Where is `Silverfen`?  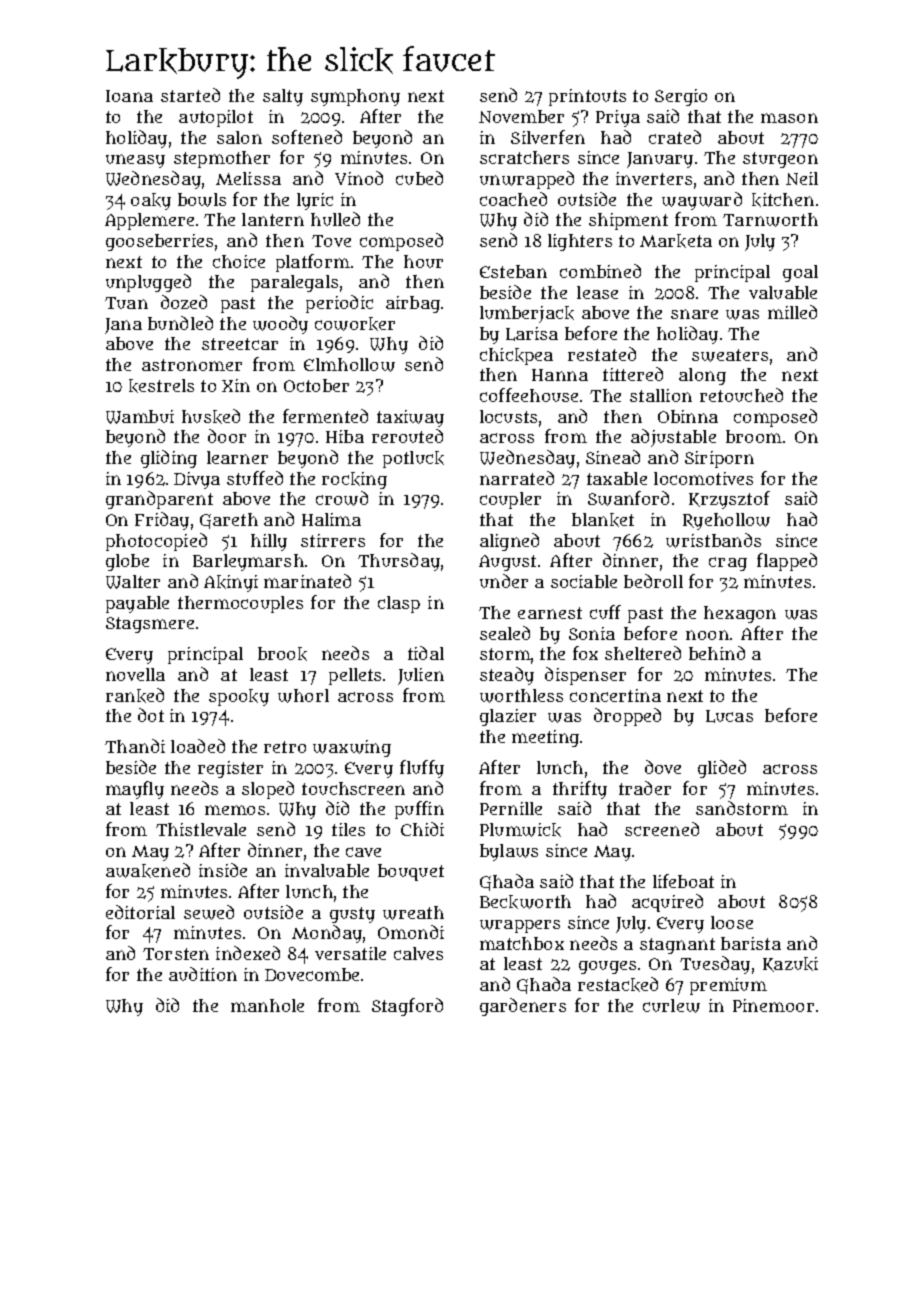
Silverfen is located at coordinates (548, 137).
